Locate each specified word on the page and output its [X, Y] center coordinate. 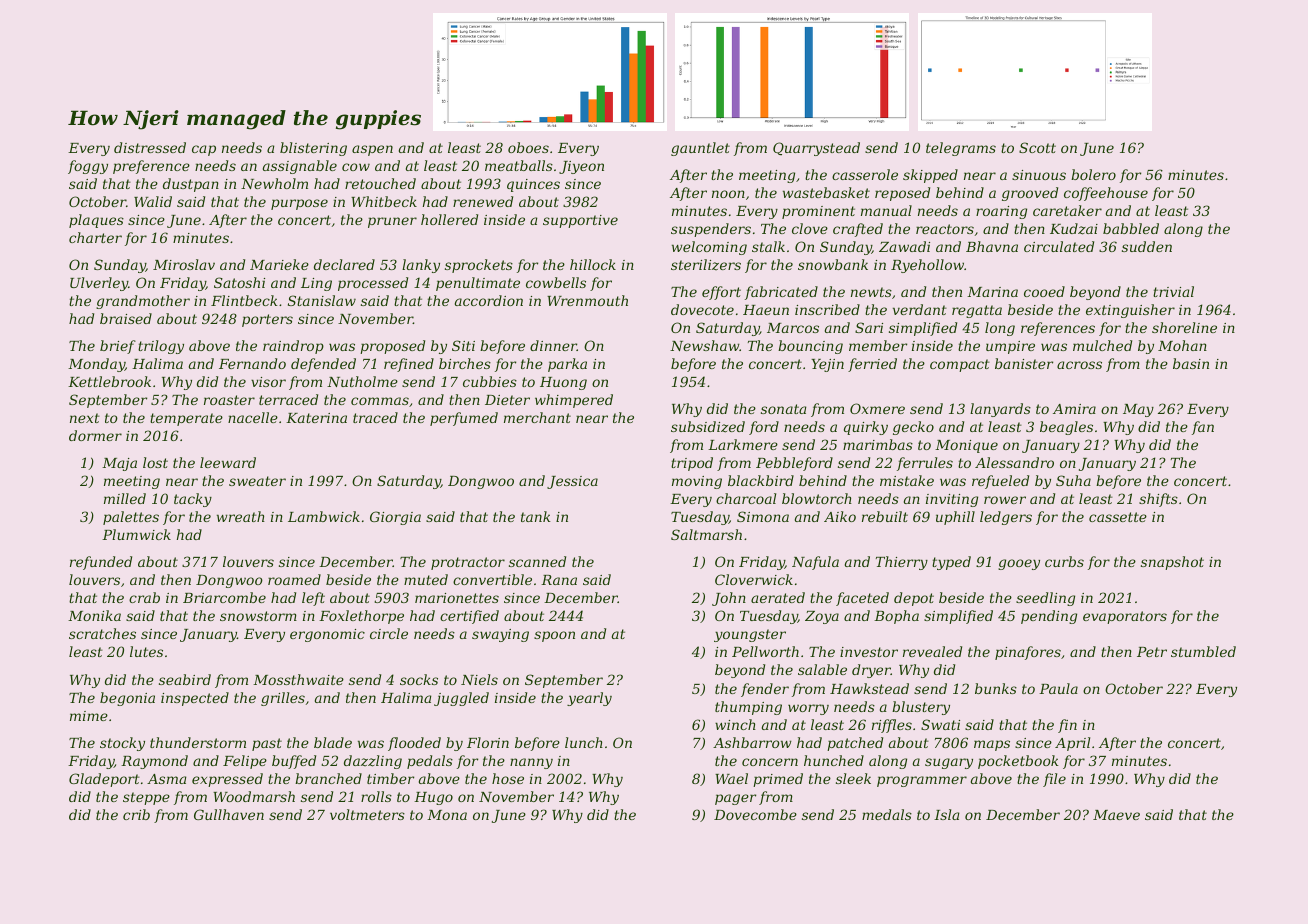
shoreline [1184, 327]
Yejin [827, 365]
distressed [150, 147]
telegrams [961, 149]
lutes [146, 651]
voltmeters [367, 814]
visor [268, 382]
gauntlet [700, 149]
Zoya [822, 617]
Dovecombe [755, 814]
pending [1049, 617]
